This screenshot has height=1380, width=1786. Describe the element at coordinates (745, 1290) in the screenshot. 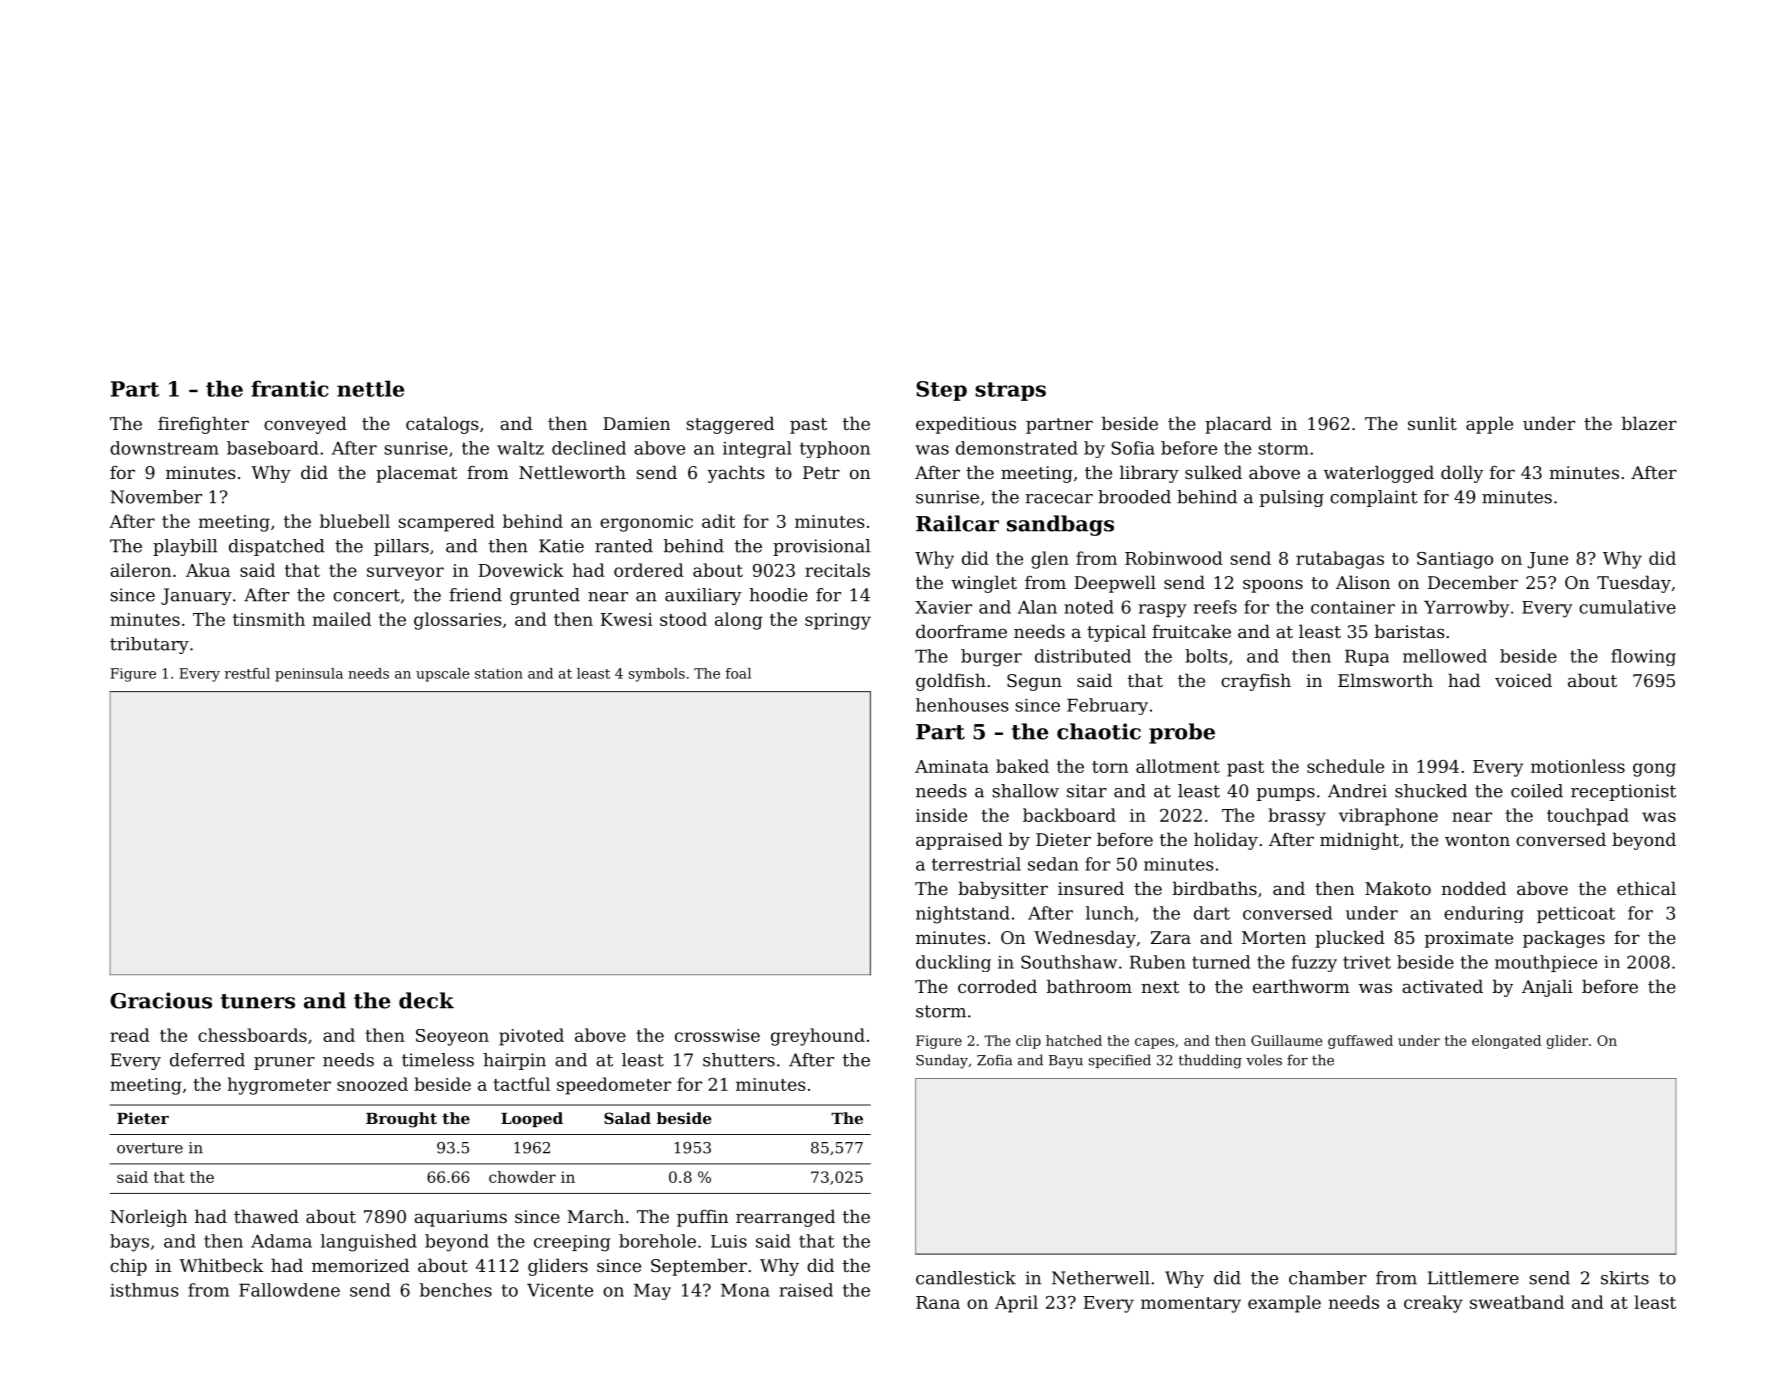

I see `Mona` at that location.
